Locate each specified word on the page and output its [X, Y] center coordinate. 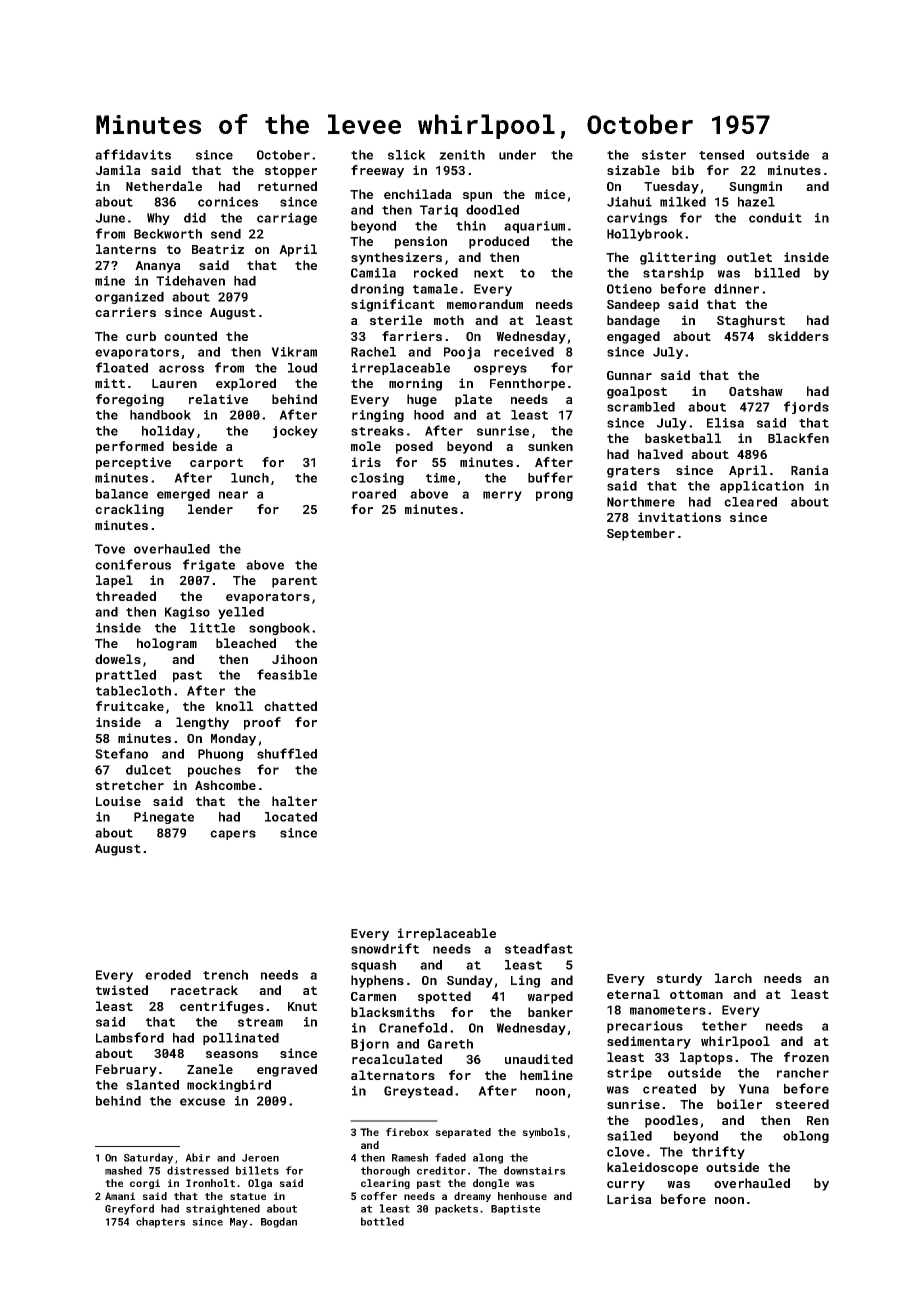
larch [733, 978]
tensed [721, 155]
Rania [810, 470]
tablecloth [133, 691]
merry [502, 496]
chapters [160, 1222]
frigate [209, 565]
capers [233, 835]
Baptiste [515, 1210]
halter [294, 801]
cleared [750, 502]
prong [554, 496]
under [517, 155]
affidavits [133, 154]
